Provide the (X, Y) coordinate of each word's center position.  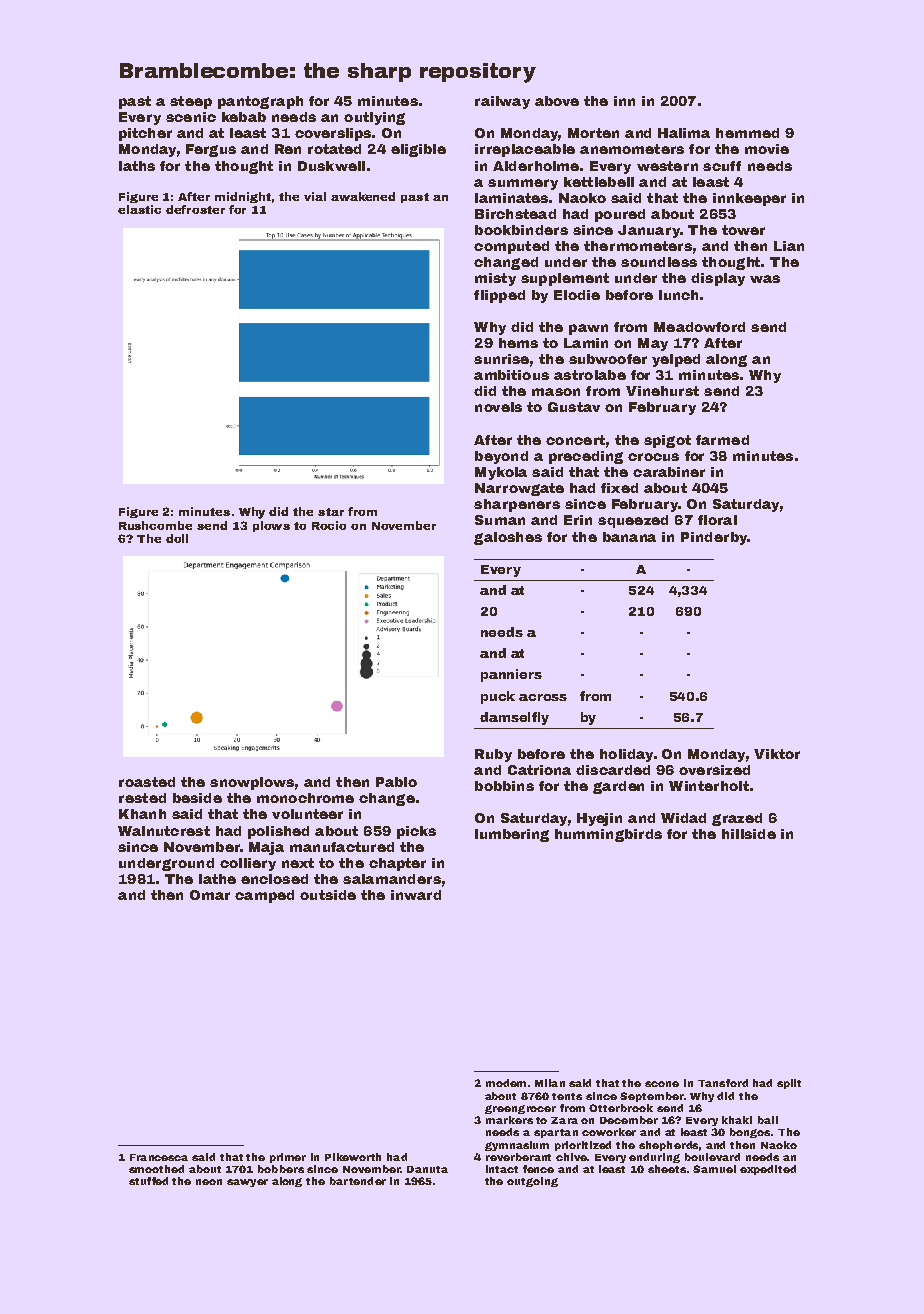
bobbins (504, 786)
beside (197, 798)
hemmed (747, 133)
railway (502, 102)
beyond (501, 457)
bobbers (281, 1169)
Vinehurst (662, 391)
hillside (749, 834)
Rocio (329, 525)
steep (191, 102)
